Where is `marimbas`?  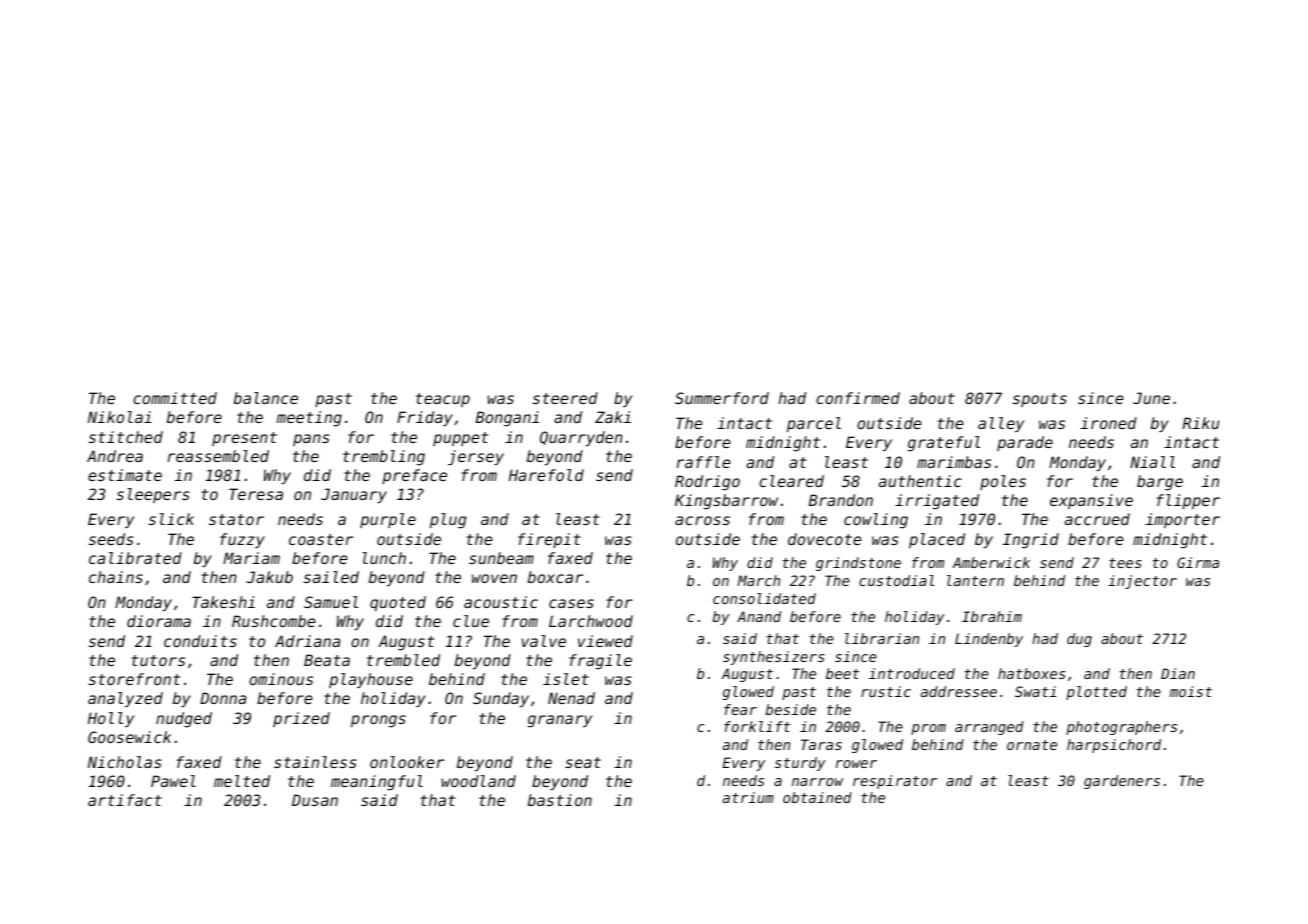
marimbas is located at coordinates (954, 462).
